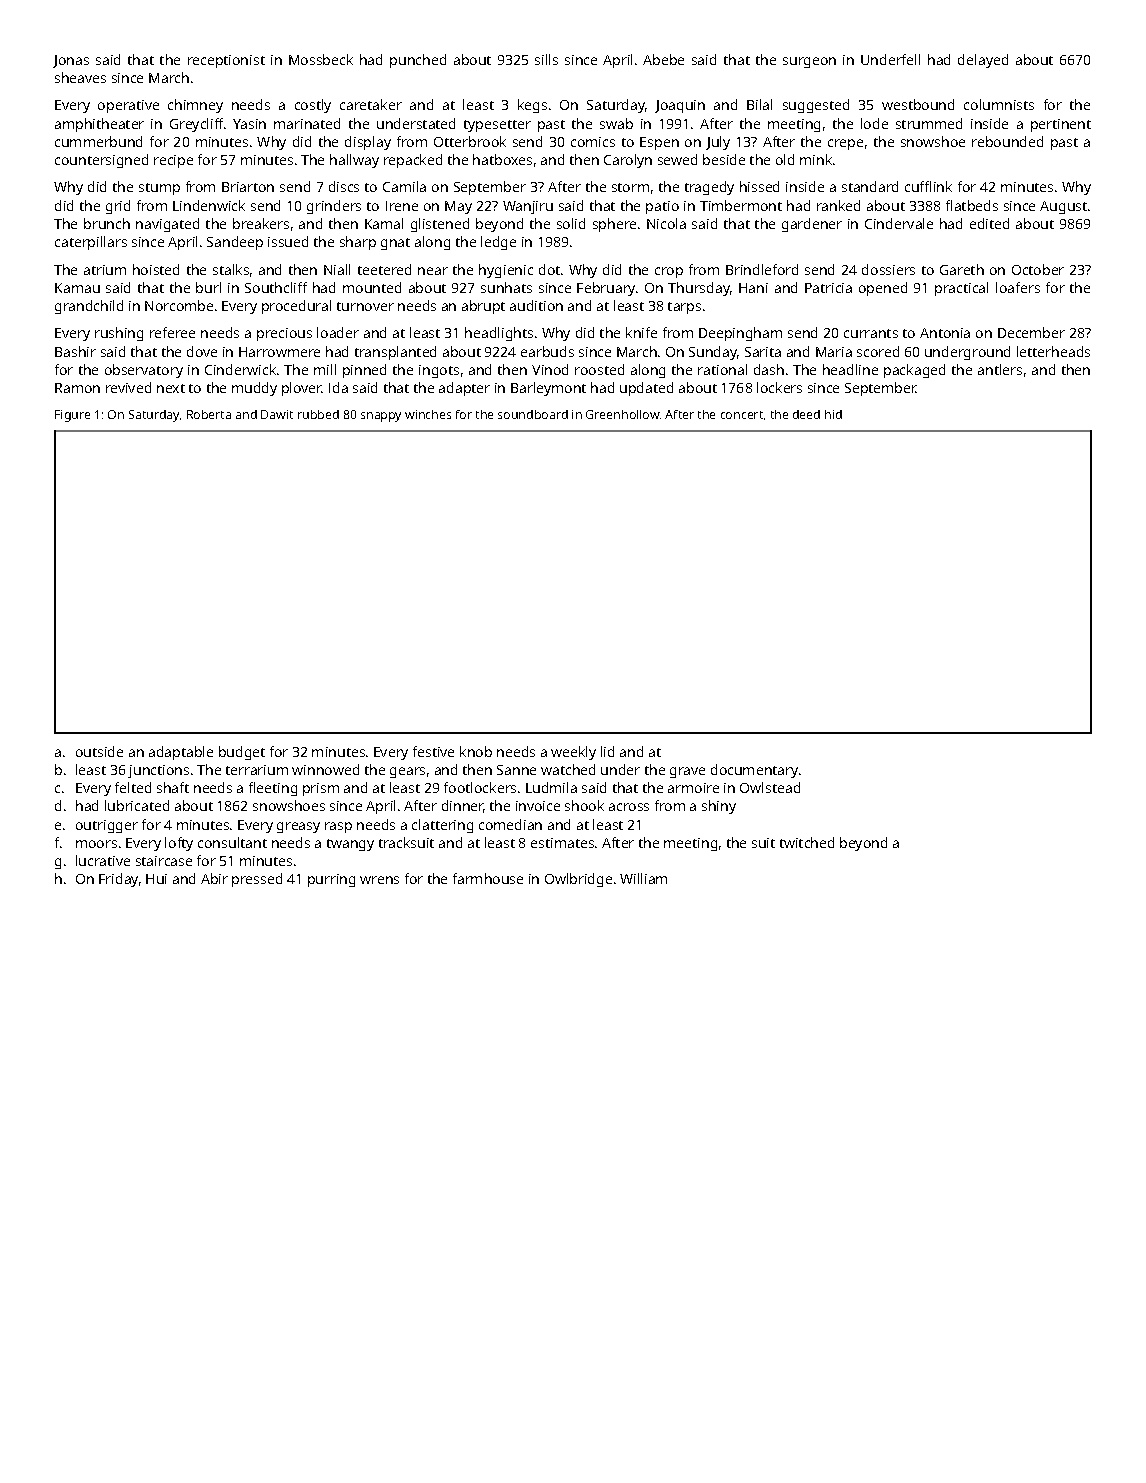 The image size is (1146, 1483). I want to click on hid, so click(833, 414).
